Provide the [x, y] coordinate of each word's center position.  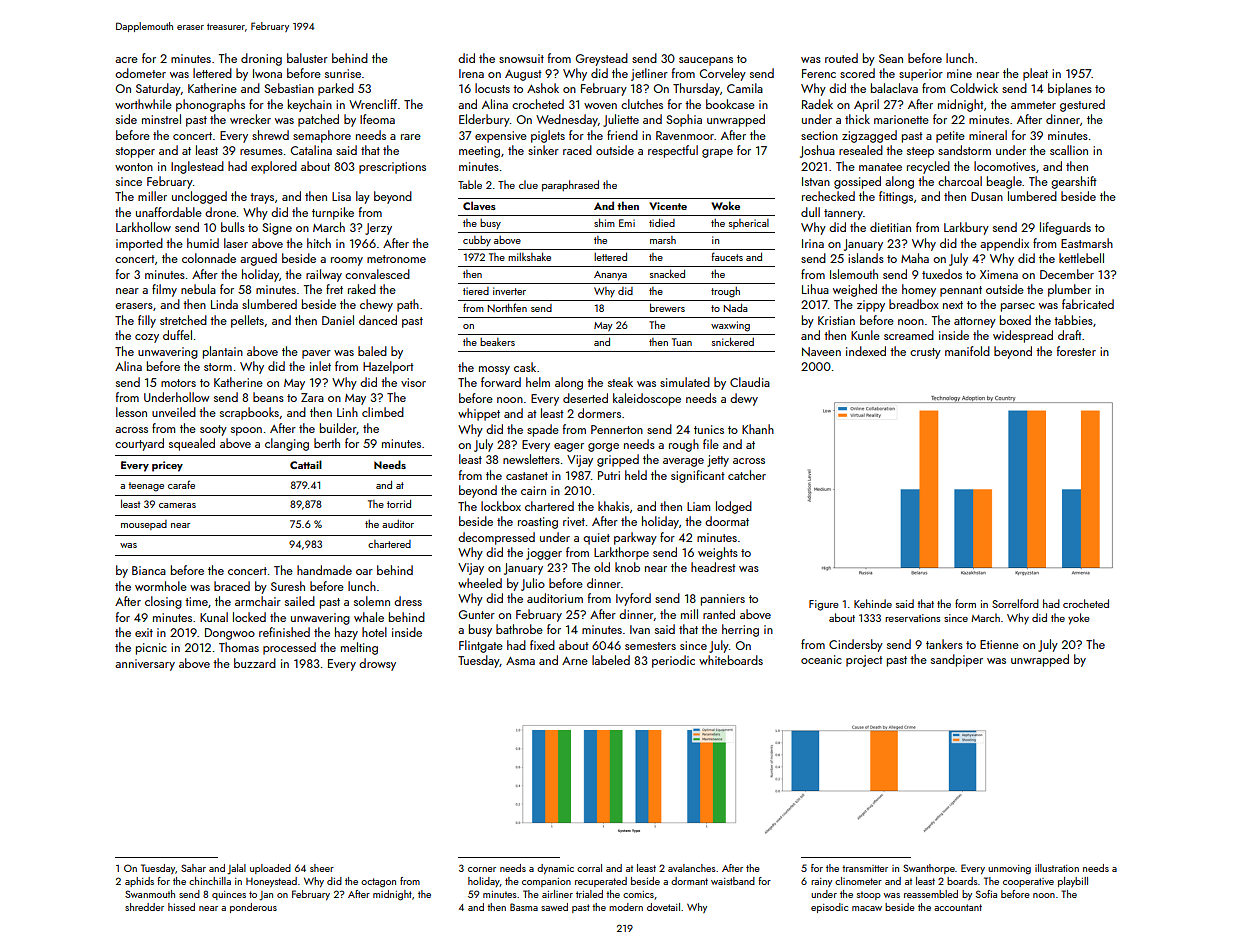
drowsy [377, 664]
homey [919, 290]
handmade [324, 570]
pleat [1035, 74]
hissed [181, 907]
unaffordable [169, 212]
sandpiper [957, 660]
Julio [533, 584]
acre [126, 60]
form [965, 603]
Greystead [602, 59]
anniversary [145, 665]
